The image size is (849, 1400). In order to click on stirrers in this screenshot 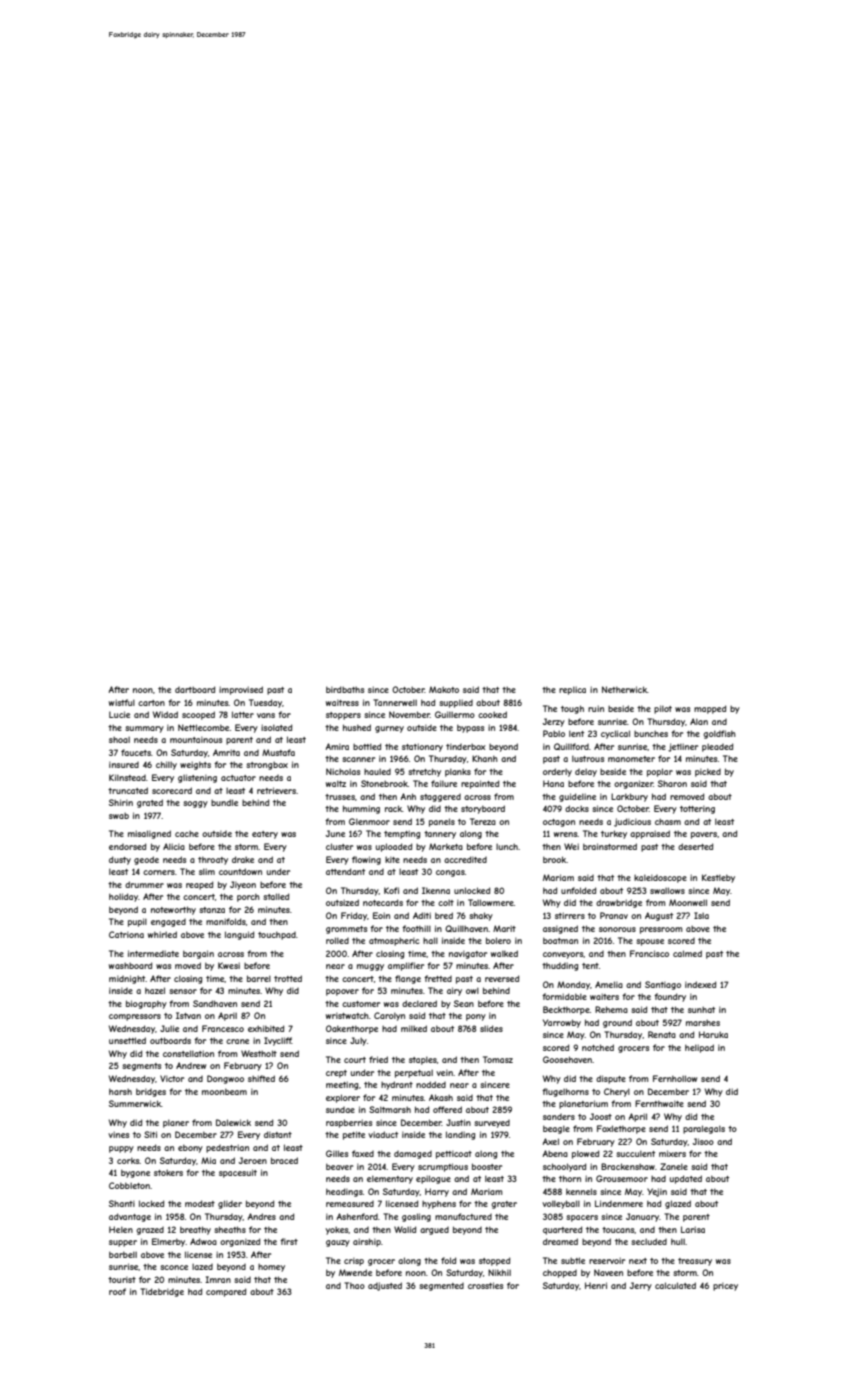, I will do `click(570, 915)`.
